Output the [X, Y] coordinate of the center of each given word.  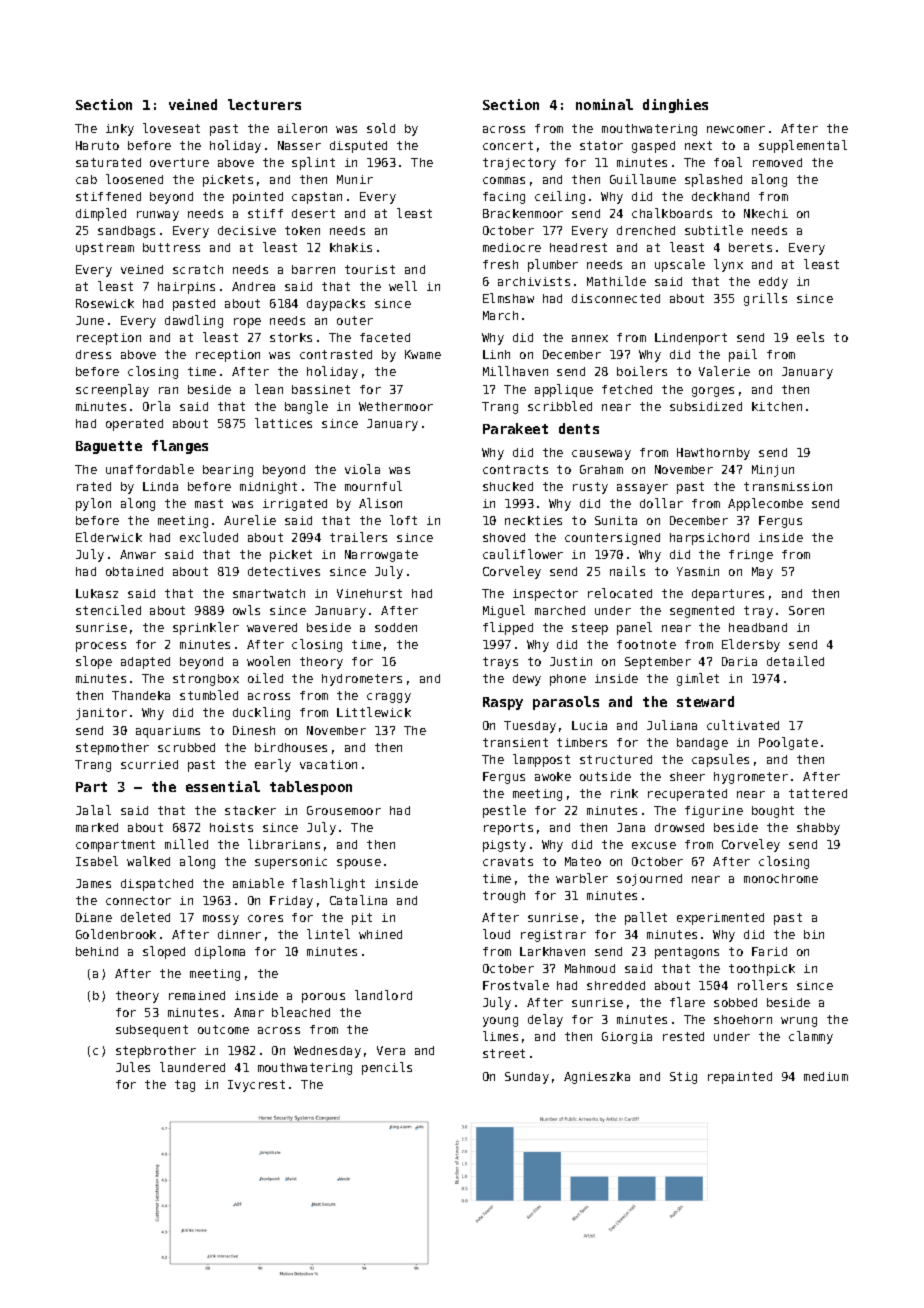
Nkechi [766, 213]
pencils [387, 1068]
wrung [799, 1022]
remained [197, 995]
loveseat [171, 128]
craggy [389, 698]
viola [362, 469]
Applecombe [765, 504]
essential [223, 786]
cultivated [743, 725]
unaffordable [150, 469]
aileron [302, 128]
